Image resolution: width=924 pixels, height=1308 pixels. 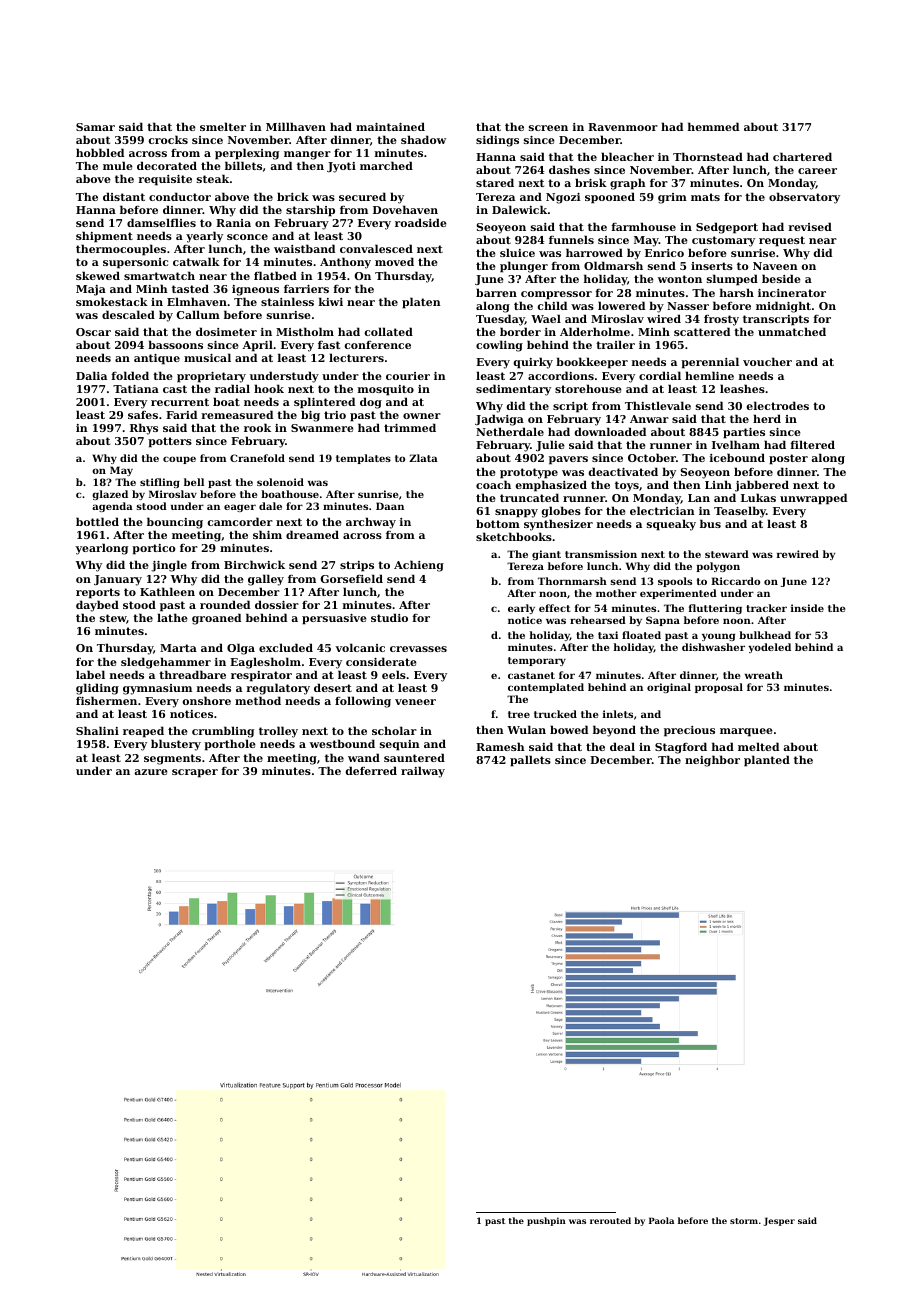 What do you see at coordinates (779, 1221) in the screenshot?
I see `Jesper` at bounding box center [779, 1221].
